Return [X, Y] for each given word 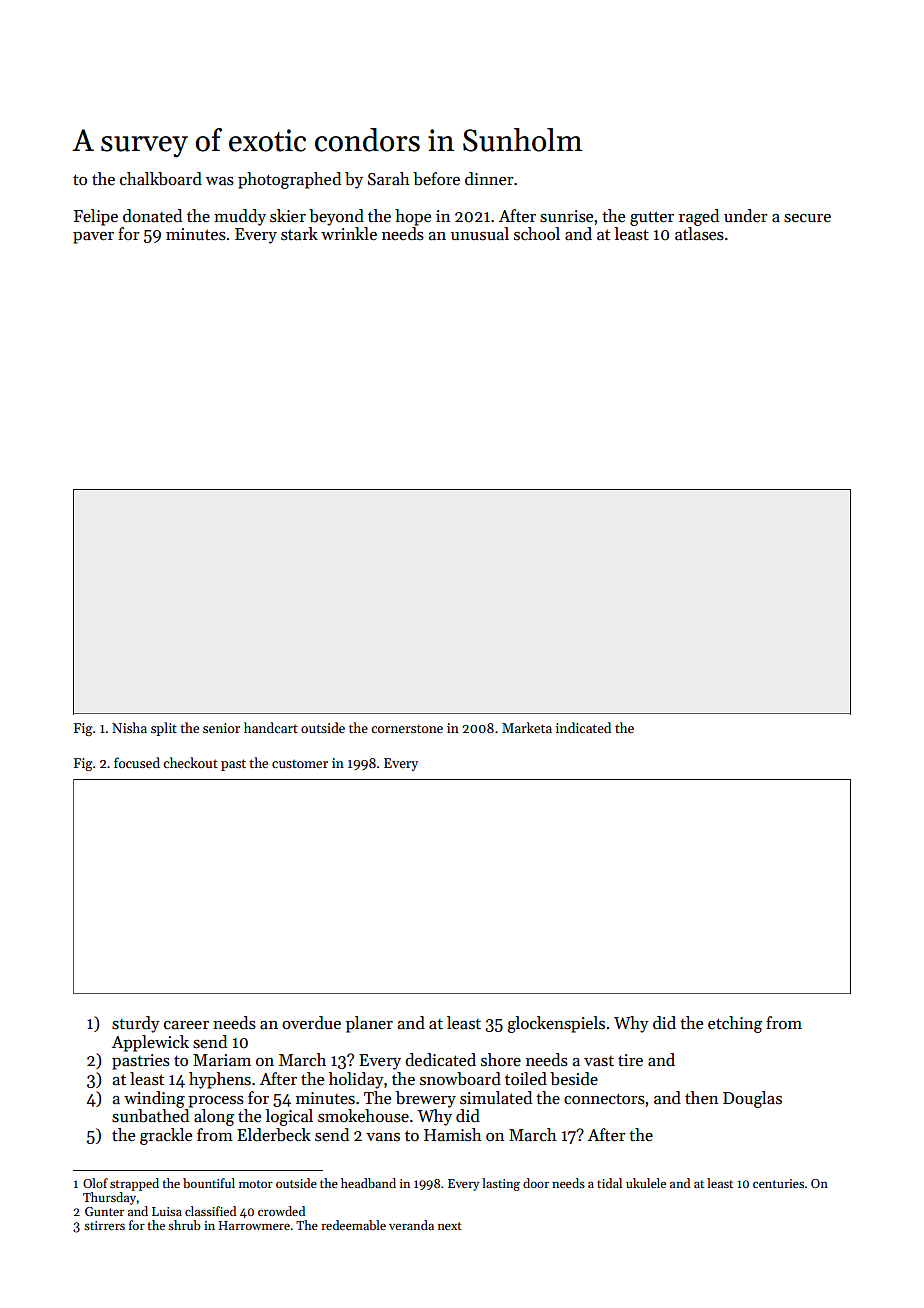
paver [93, 238]
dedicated [440, 1060]
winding [154, 1099]
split [164, 729]
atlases [699, 234]
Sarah [389, 179]
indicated [583, 727]
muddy [240, 217]
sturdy [136, 1024]
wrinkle [349, 234]
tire [630, 1060]
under [746, 216]
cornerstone [407, 728]
